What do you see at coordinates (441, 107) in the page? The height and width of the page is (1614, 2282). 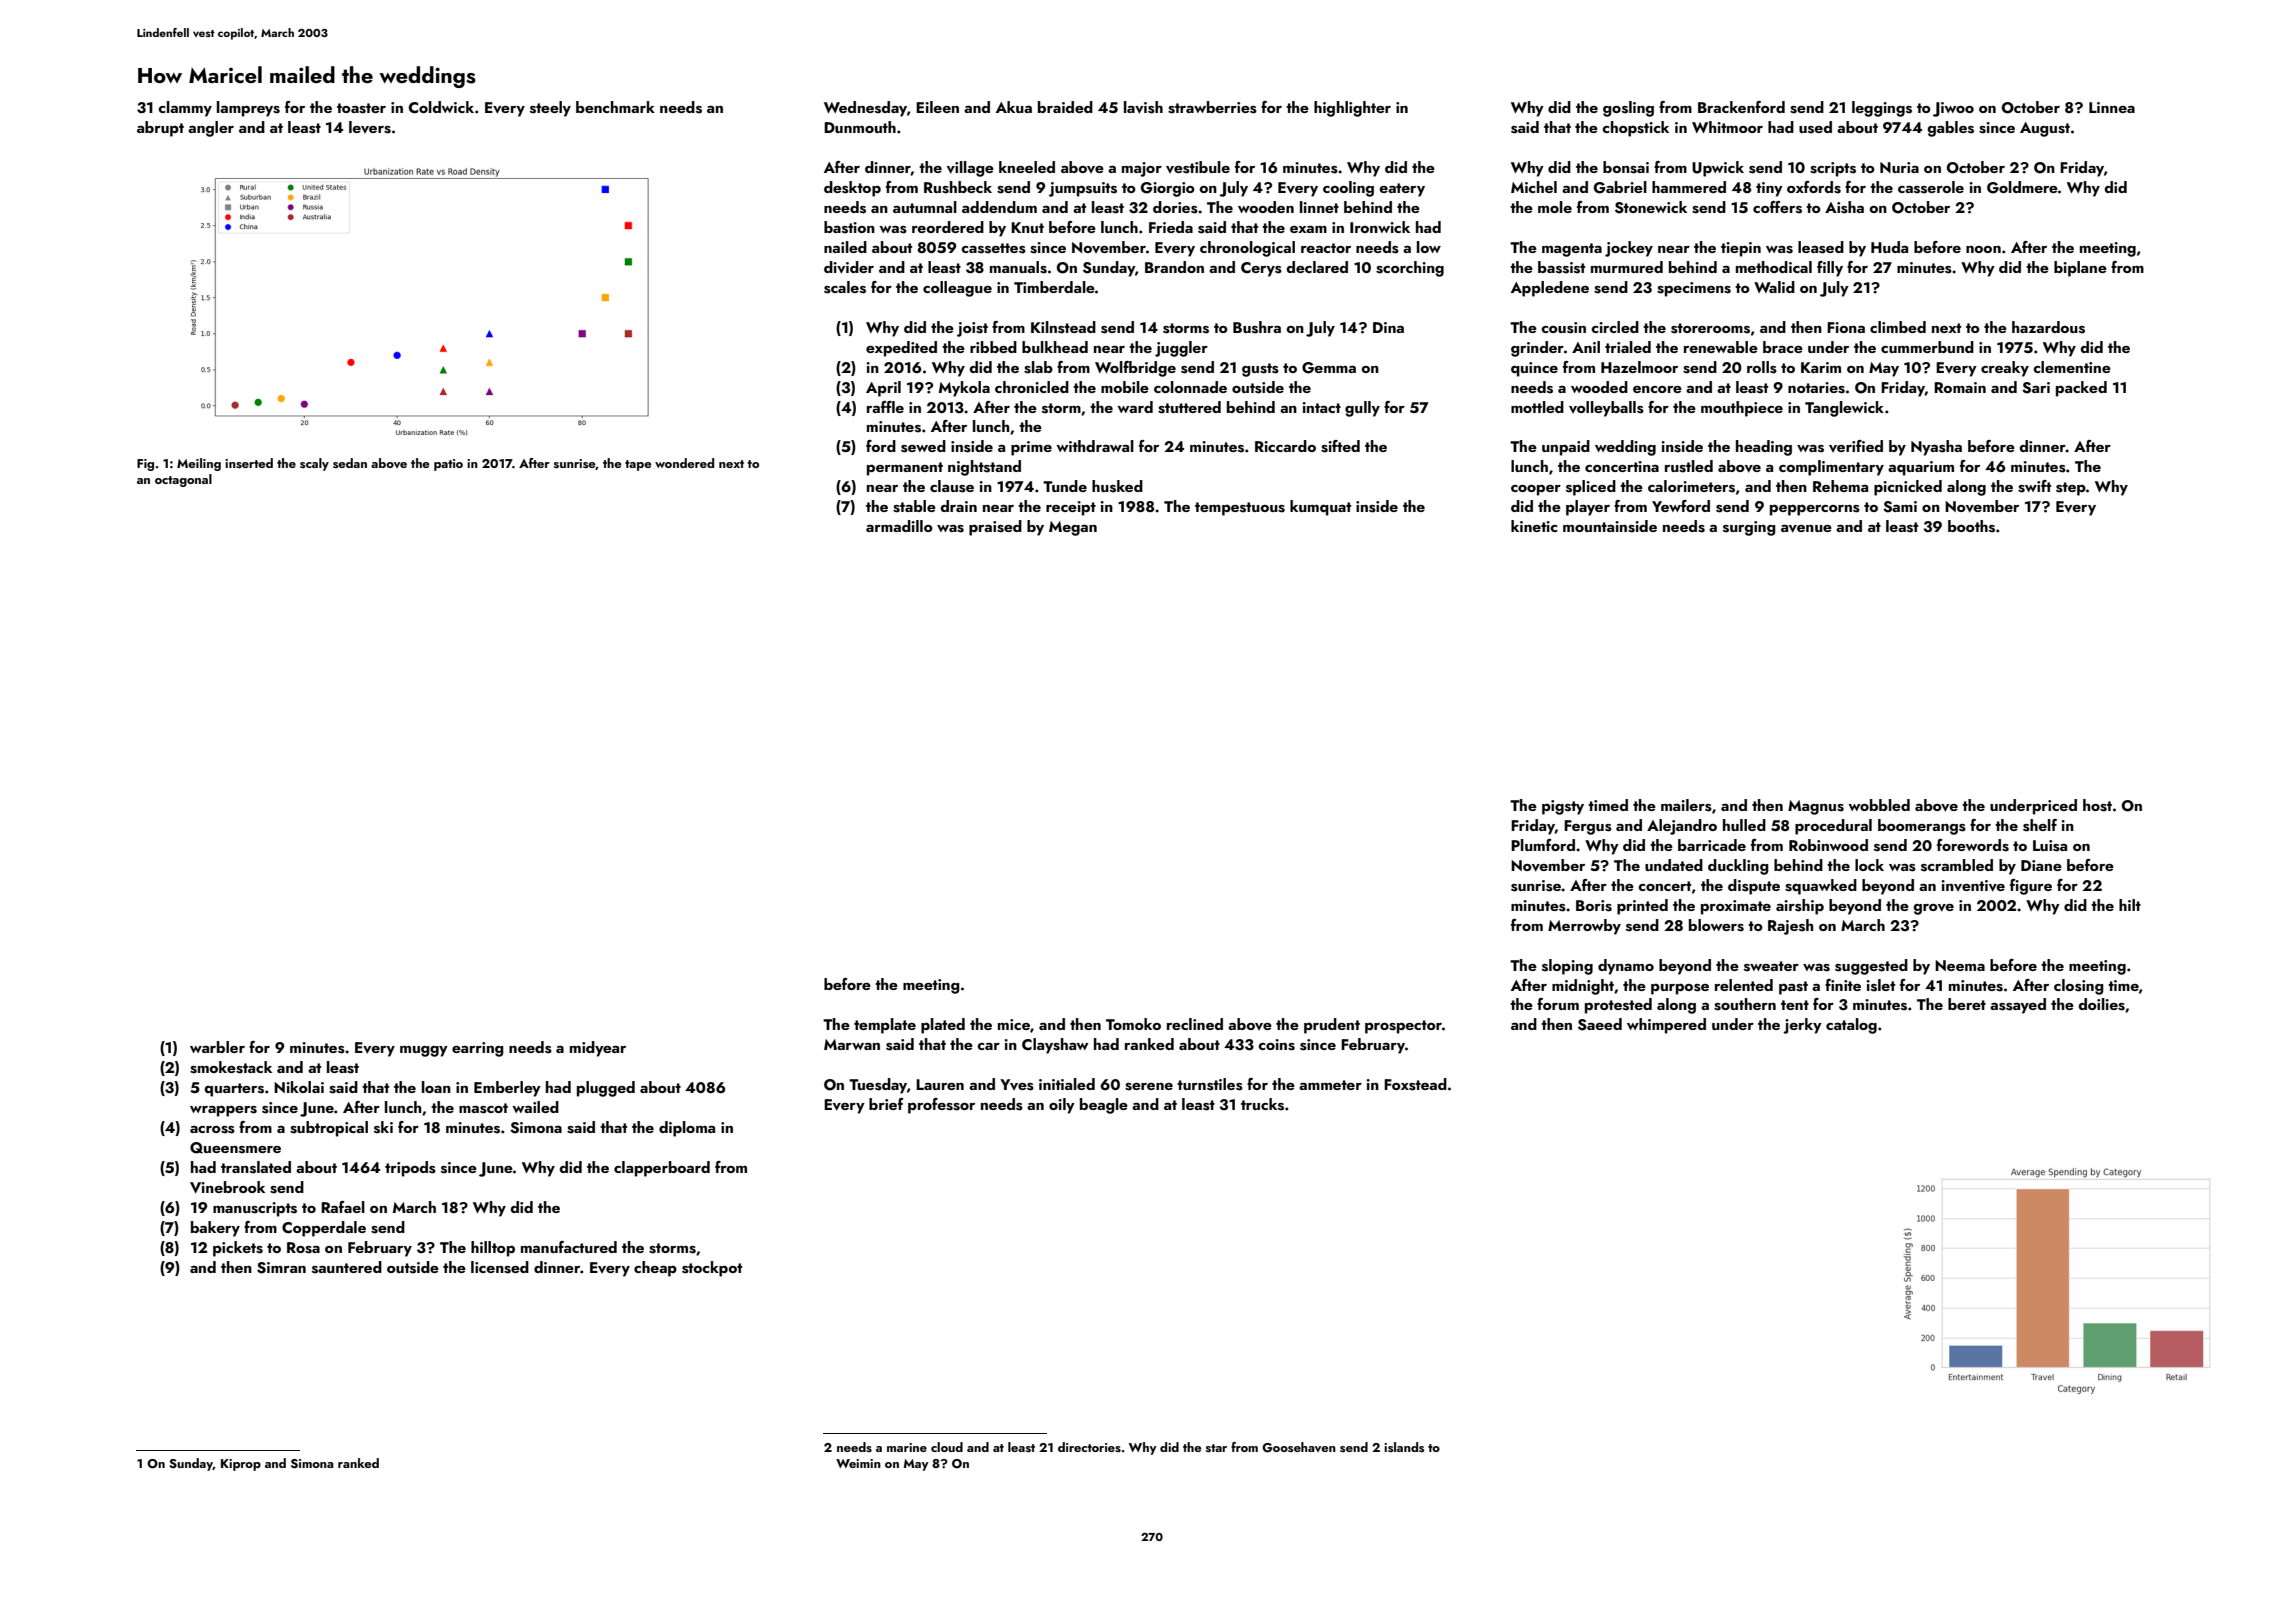 I see `Coldwick` at bounding box center [441, 107].
